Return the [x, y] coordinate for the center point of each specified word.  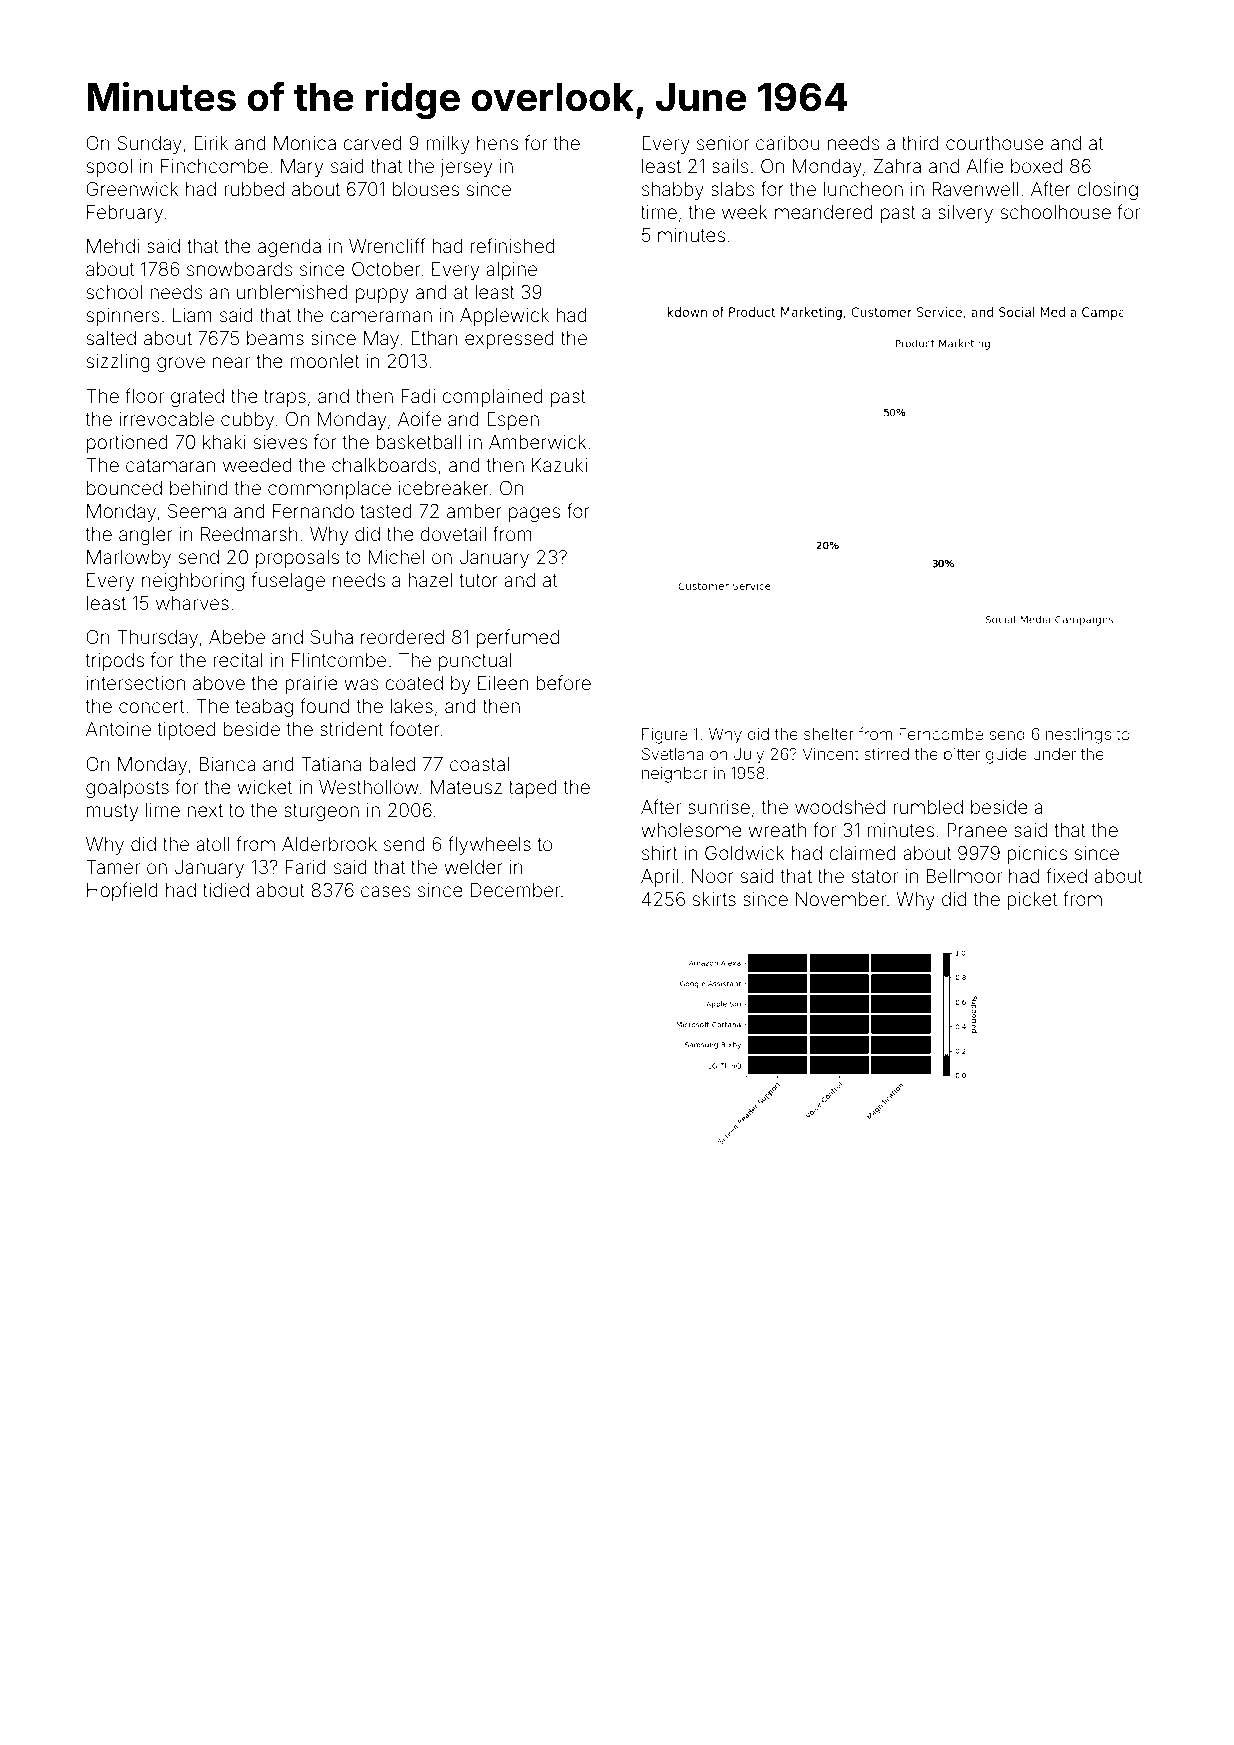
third [920, 143]
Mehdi [113, 246]
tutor [478, 580]
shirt [660, 853]
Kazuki [559, 465]
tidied [226, 890]
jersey [466, 168]
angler [146, 536]
